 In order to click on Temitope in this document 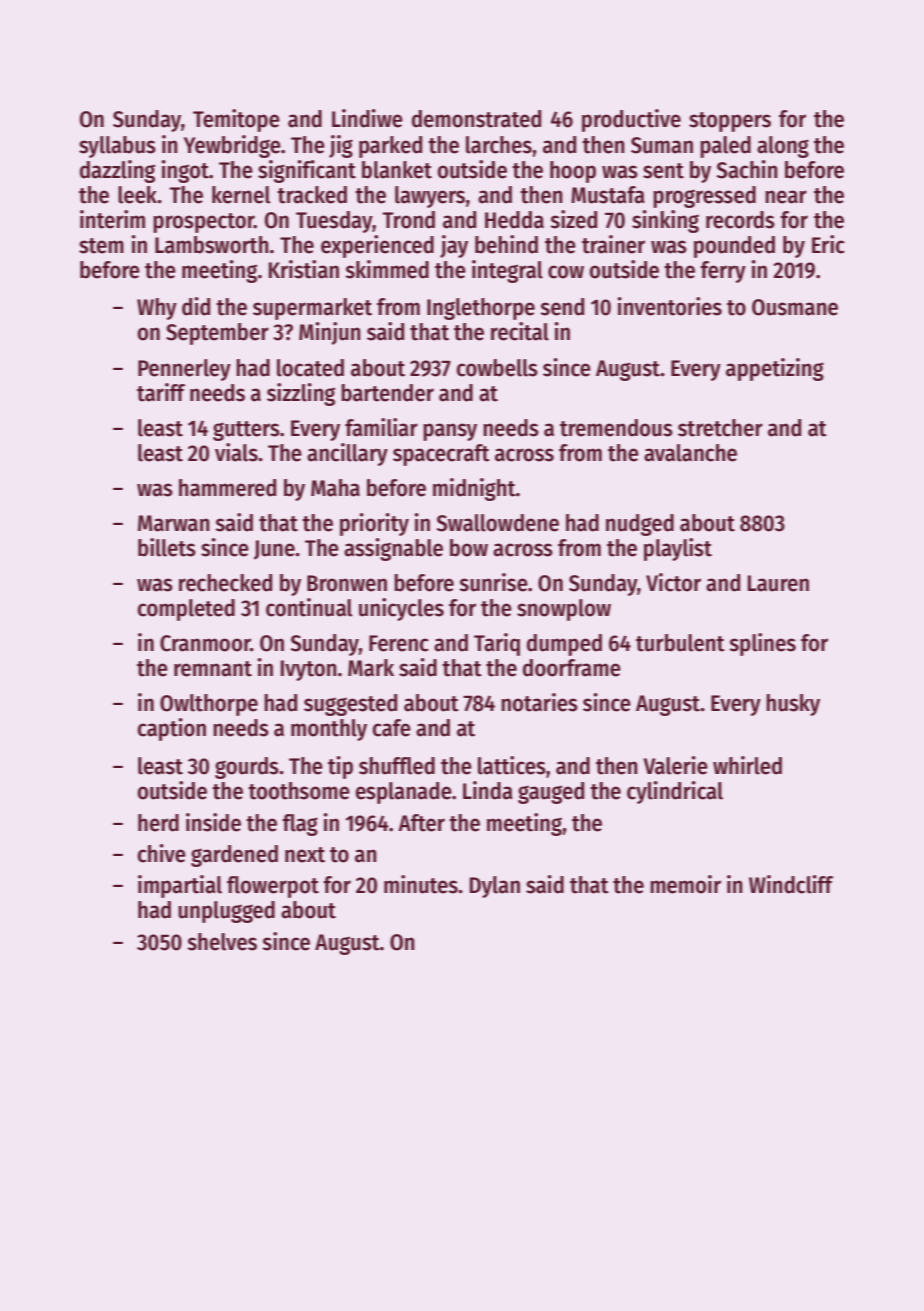, I will do `click(236, 120)`.
